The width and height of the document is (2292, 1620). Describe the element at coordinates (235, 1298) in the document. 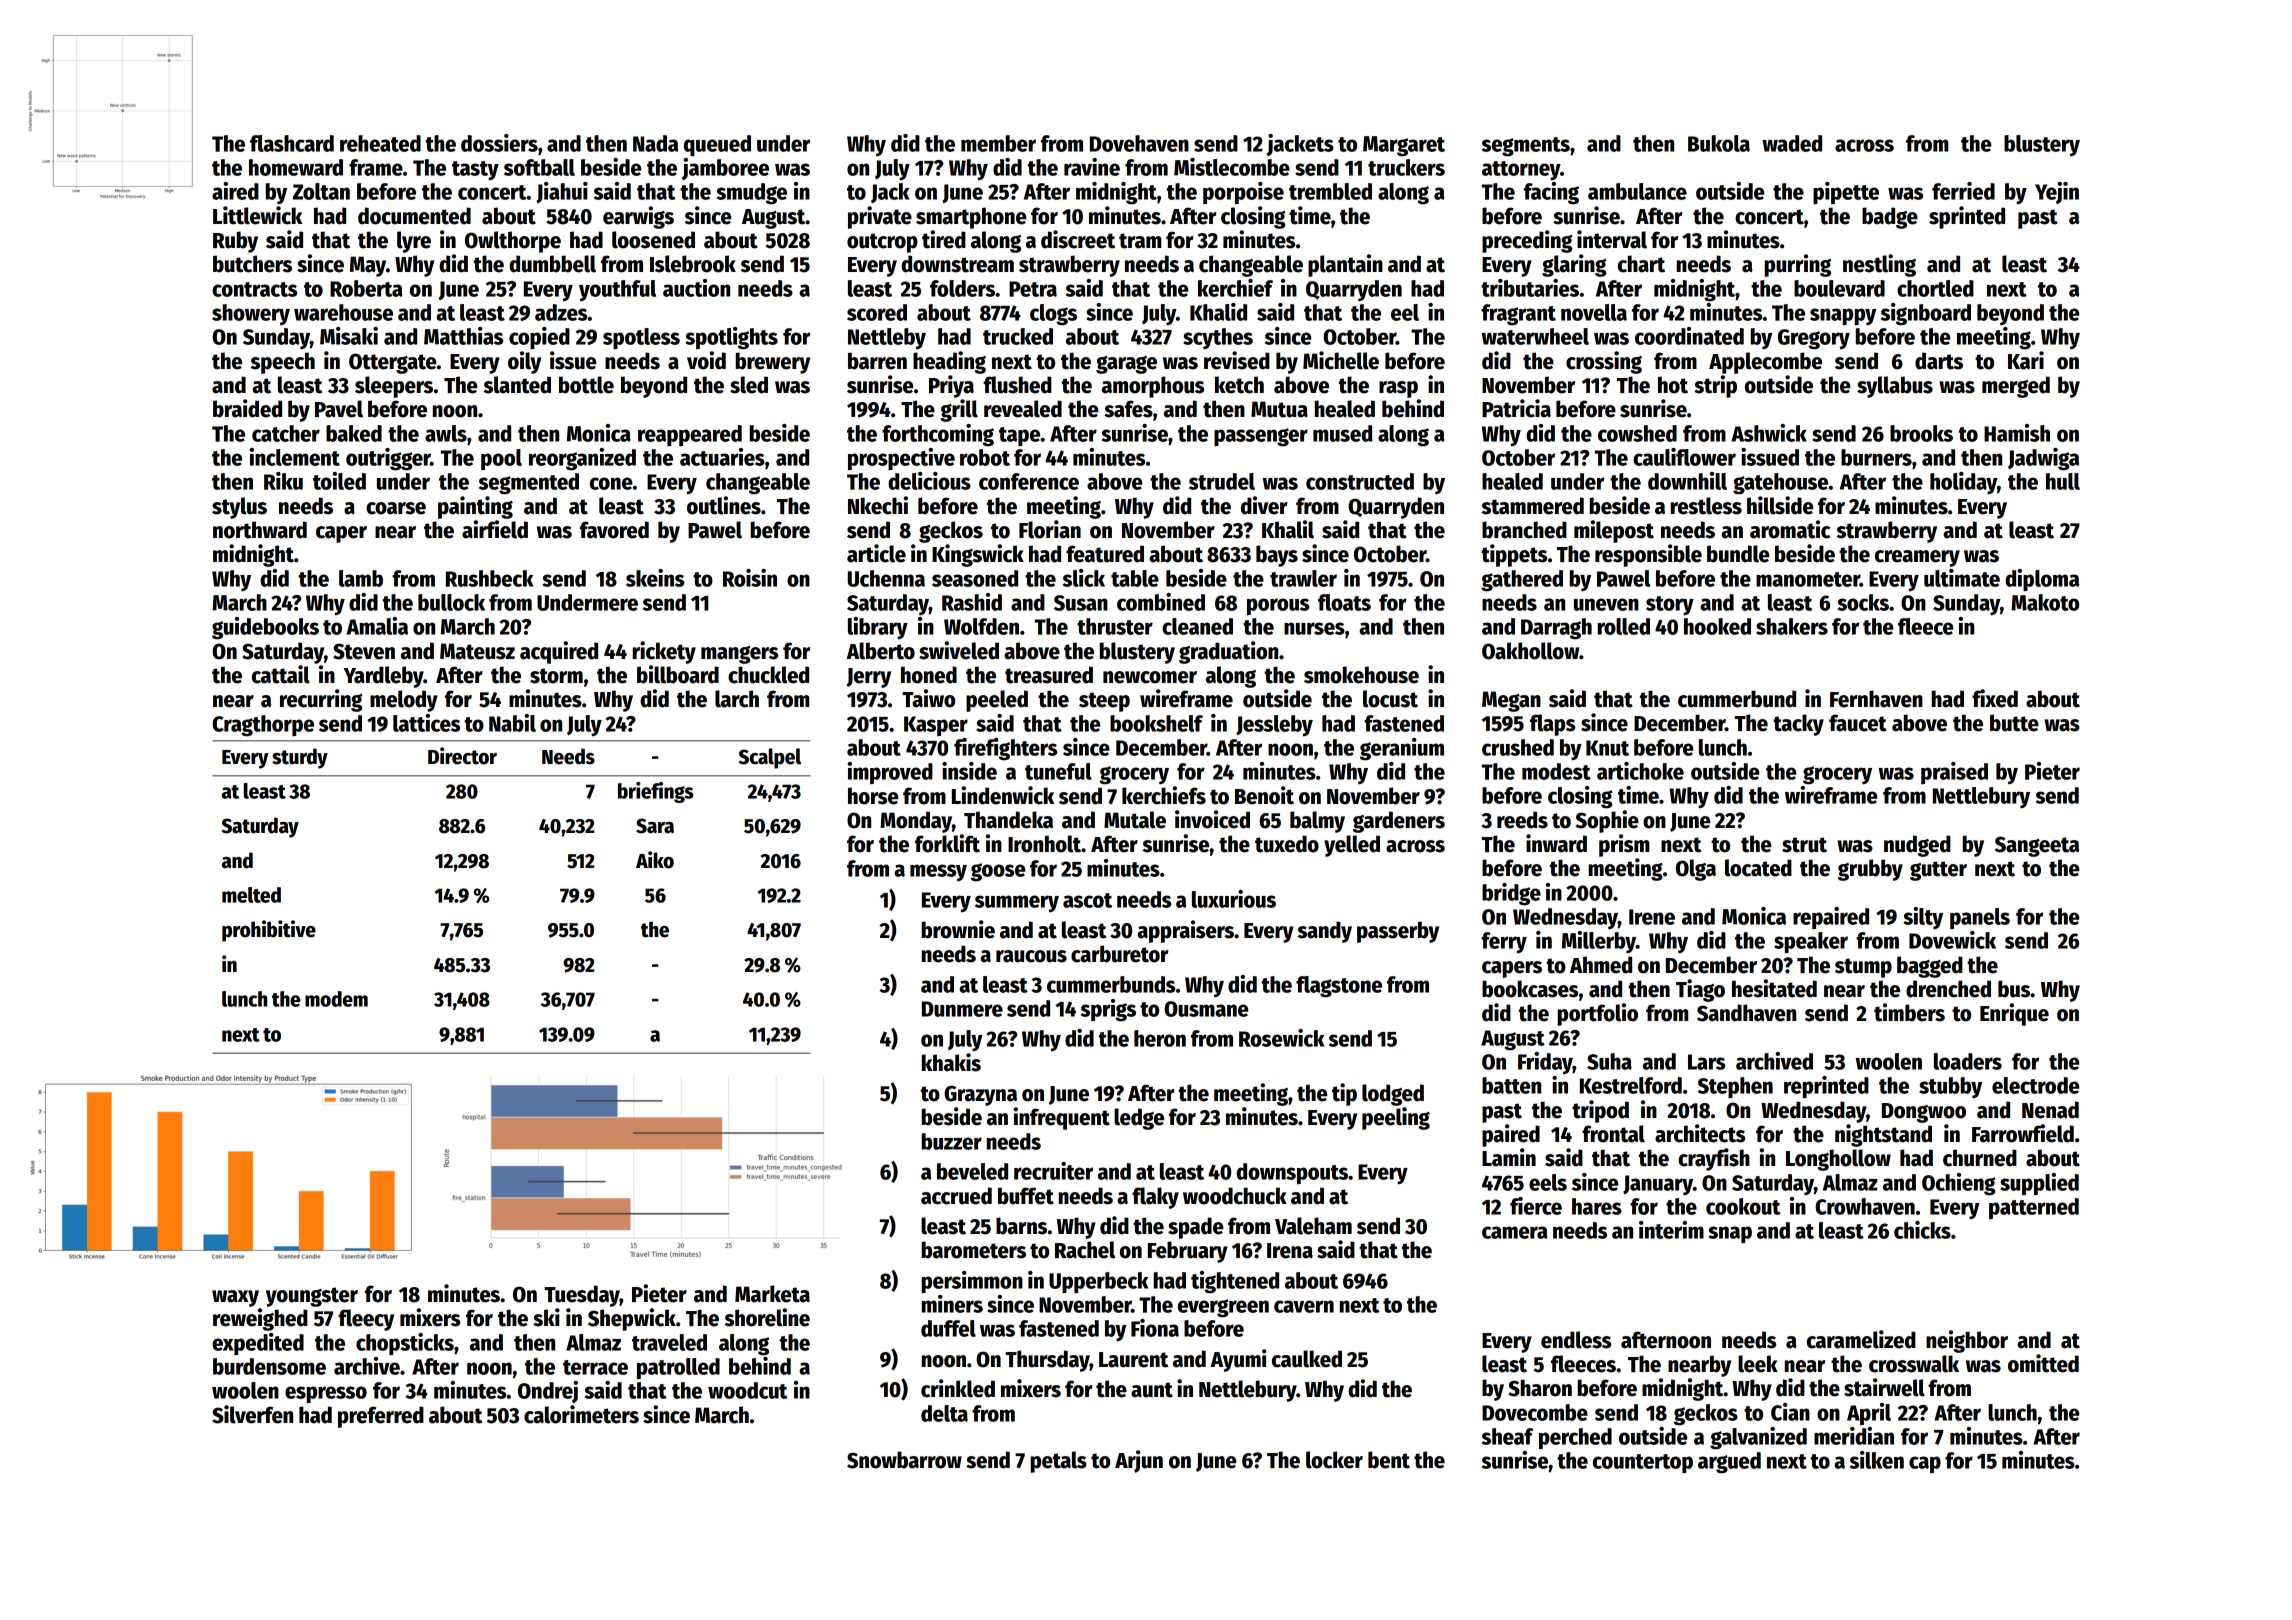

I see `waxy` at that location.
